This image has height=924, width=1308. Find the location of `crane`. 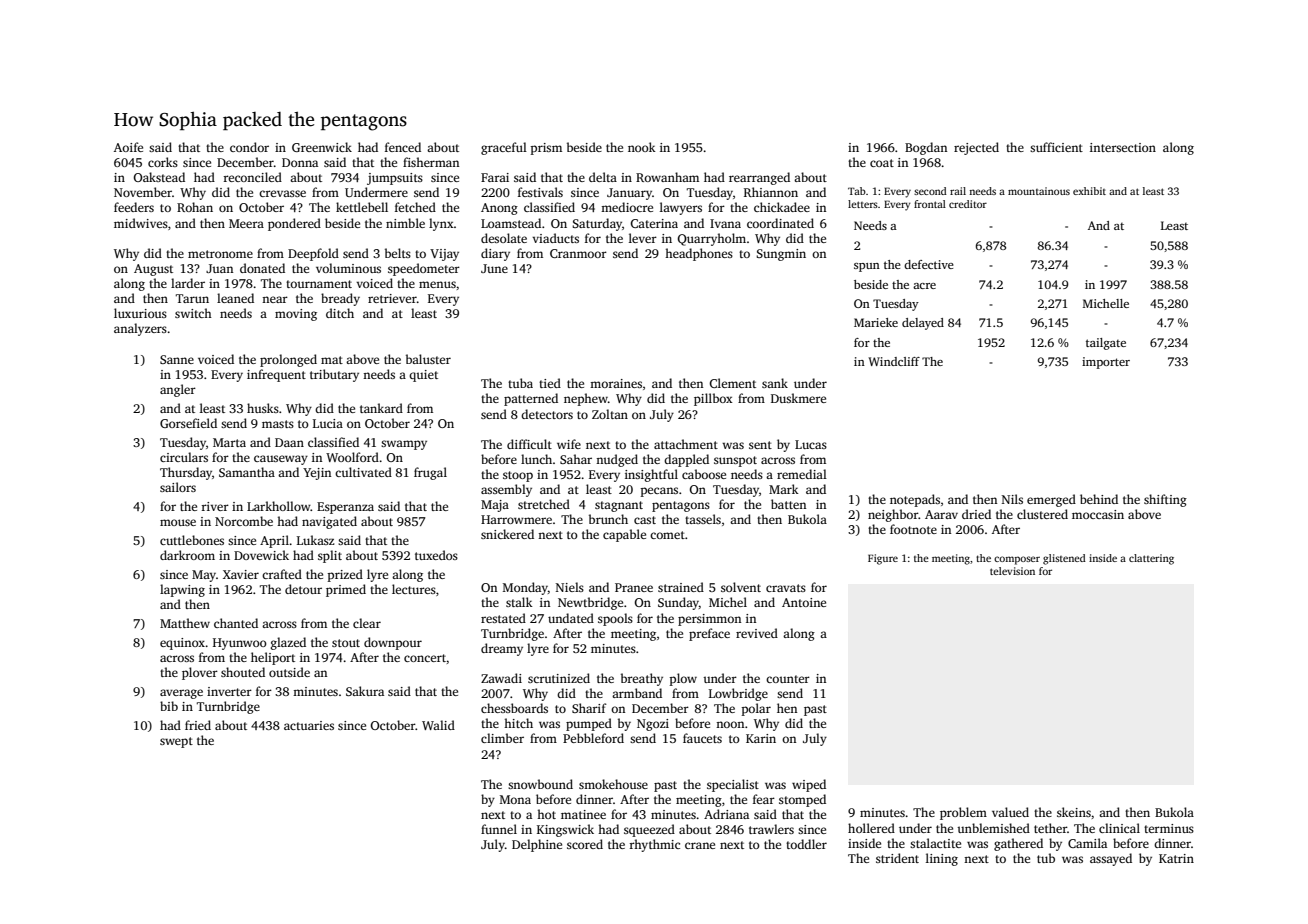

crane is located at coordinates (700, 845).
